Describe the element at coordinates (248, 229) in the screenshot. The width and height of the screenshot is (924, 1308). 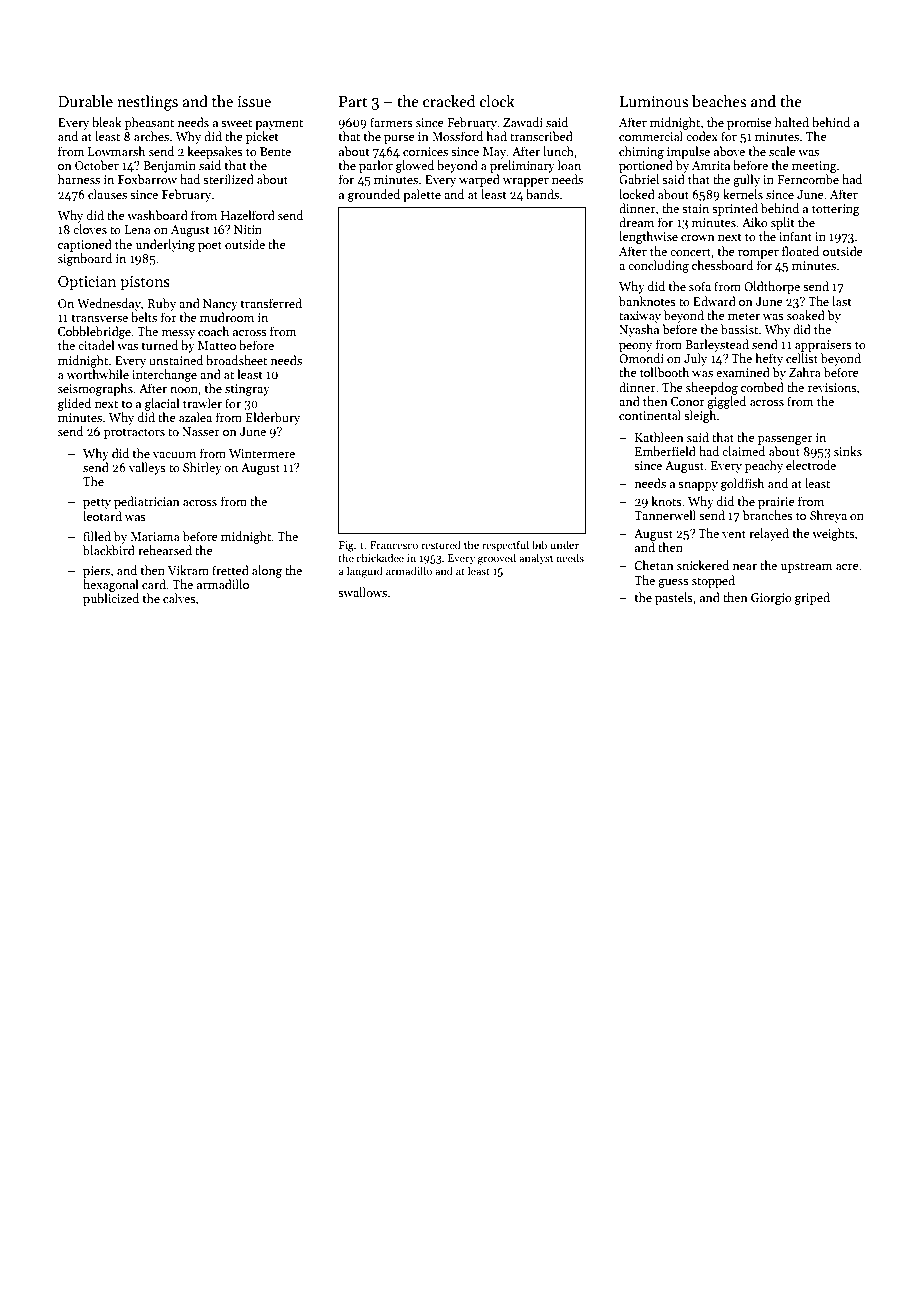
I see `Nitin` at that location.
